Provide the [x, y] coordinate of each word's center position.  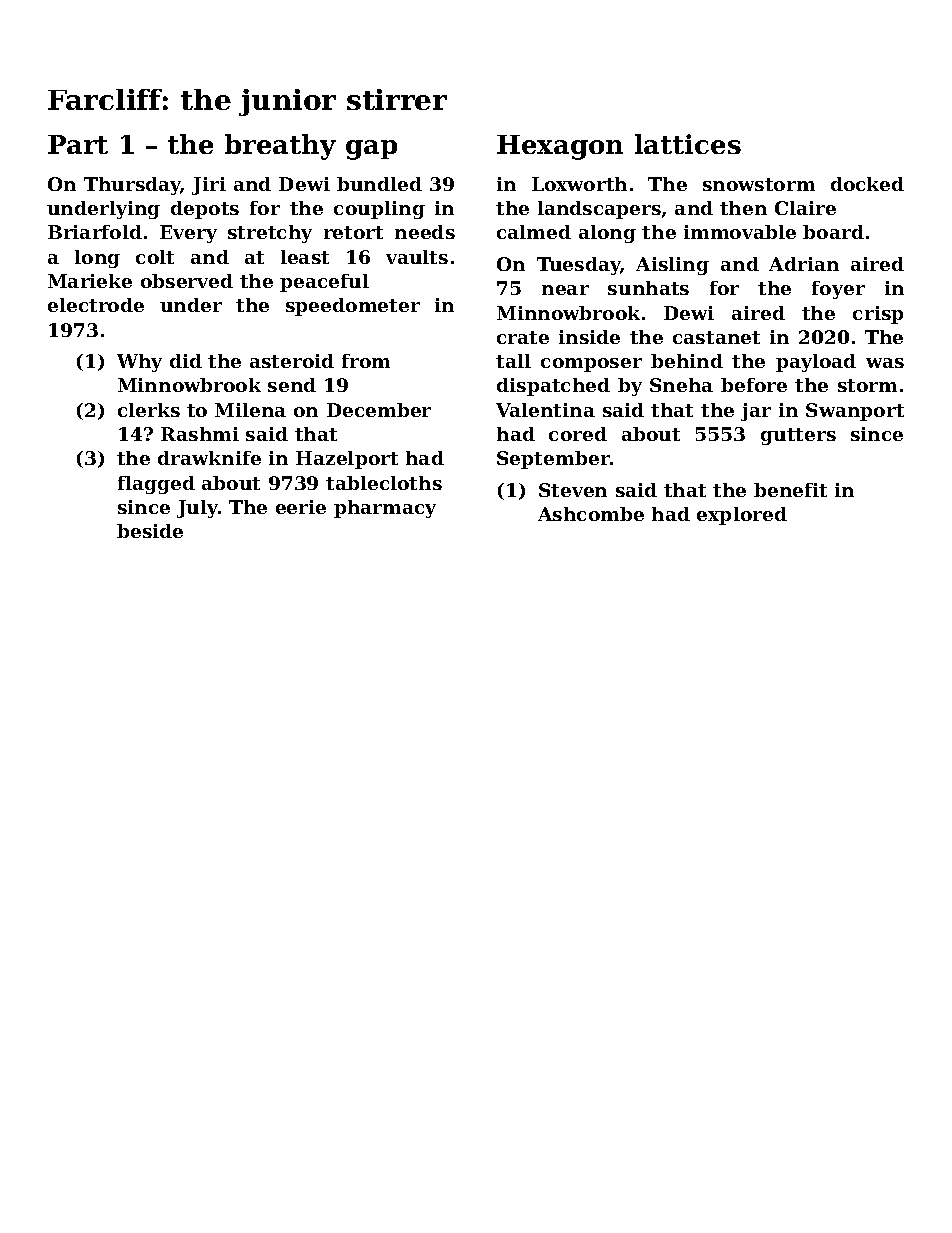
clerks [149, 410]
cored [578, 434]
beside [150, 531]
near [565, 290]
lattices [688, 144]
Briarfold [95, 232]
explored [742, 516]
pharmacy [385, 509]
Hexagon [560, 147]
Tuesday [579, 266]
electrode [96, 305]
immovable [740, 232]
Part [78, 144]
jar [756, 412]
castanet [716, 337]
